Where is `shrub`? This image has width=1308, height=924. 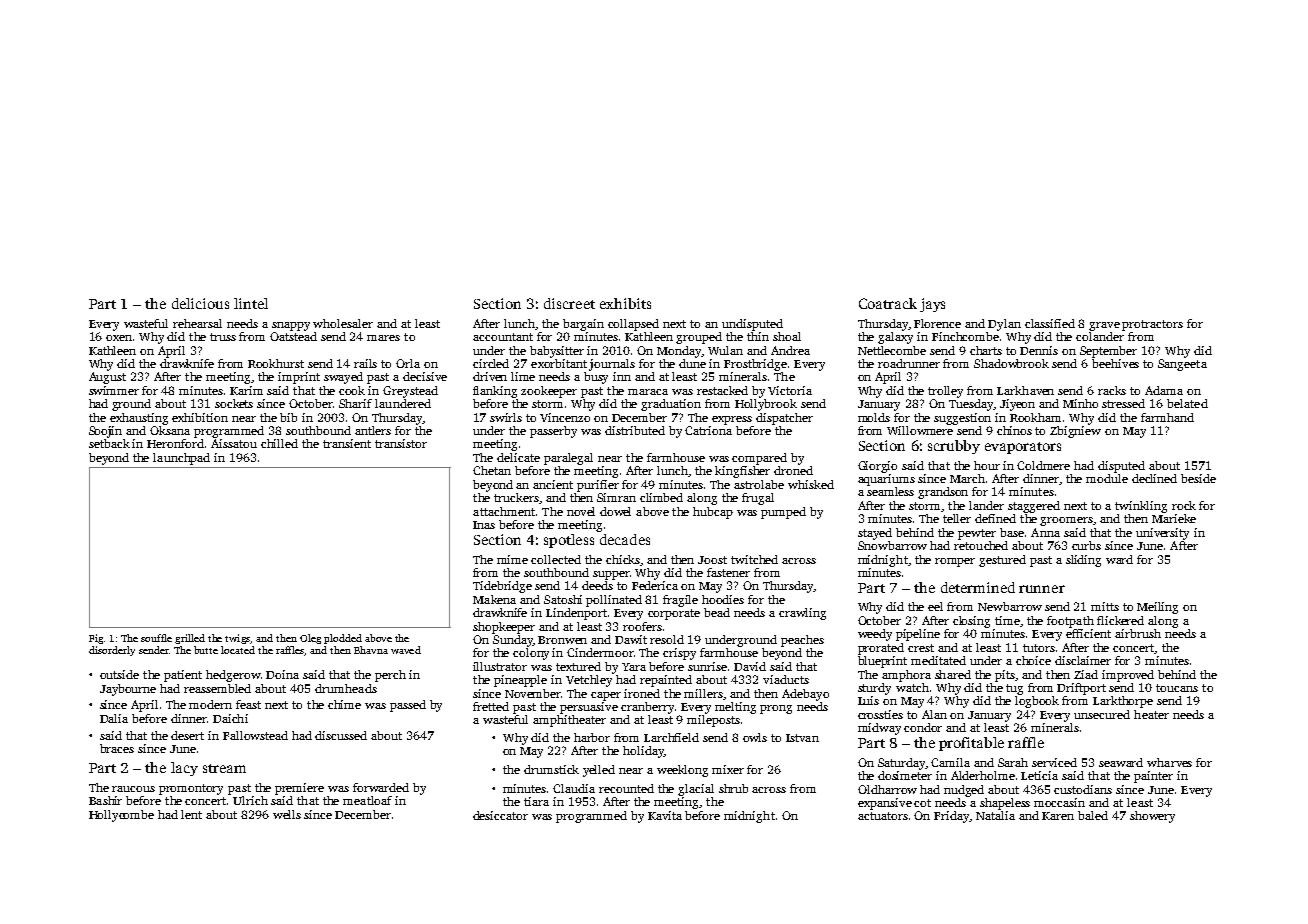 shrub is located at coordinates (733, 788).
